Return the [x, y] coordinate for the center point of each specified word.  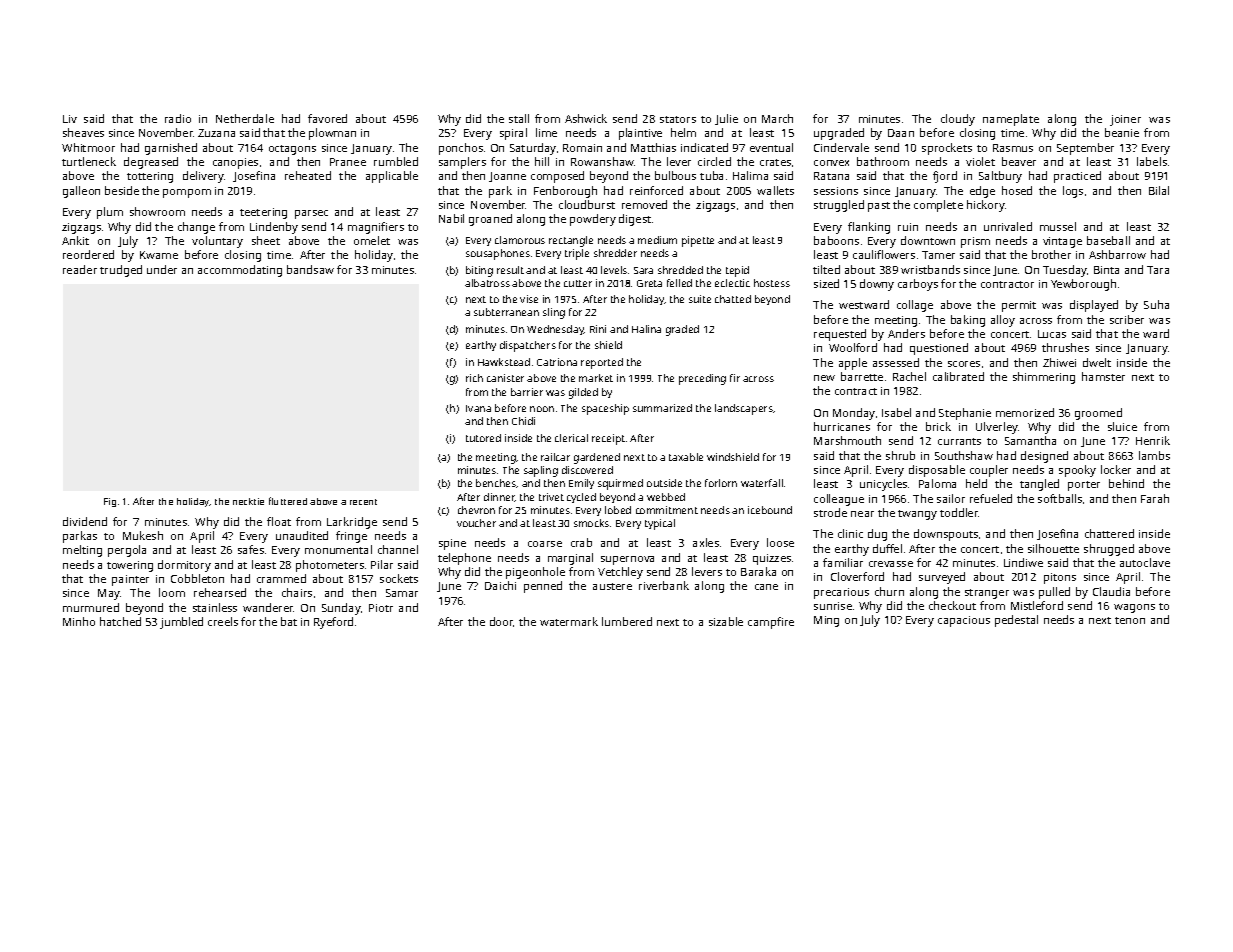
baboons [836, 240]
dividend [85, 521]
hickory [986, 206]
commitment [667, 510]
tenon [1130, 620]
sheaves [83, 132]
